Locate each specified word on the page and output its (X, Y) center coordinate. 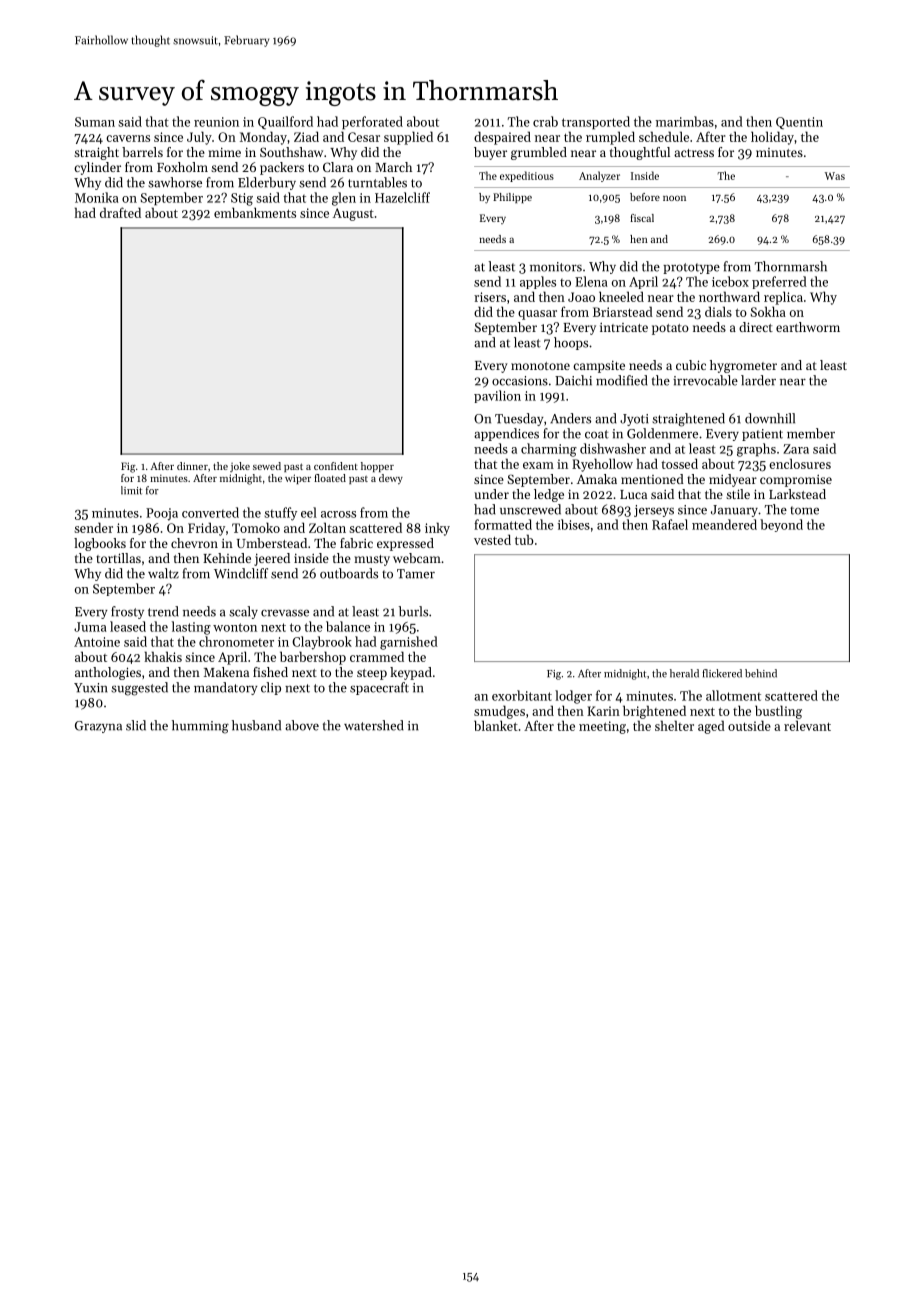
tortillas (118, 558)
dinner (192, 466)
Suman (95, 122)
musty (372, 560)
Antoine (97, 642)
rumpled (610, 138)
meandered (724, 524)
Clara (338, 167)
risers (490, 297)
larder (758, 380)
